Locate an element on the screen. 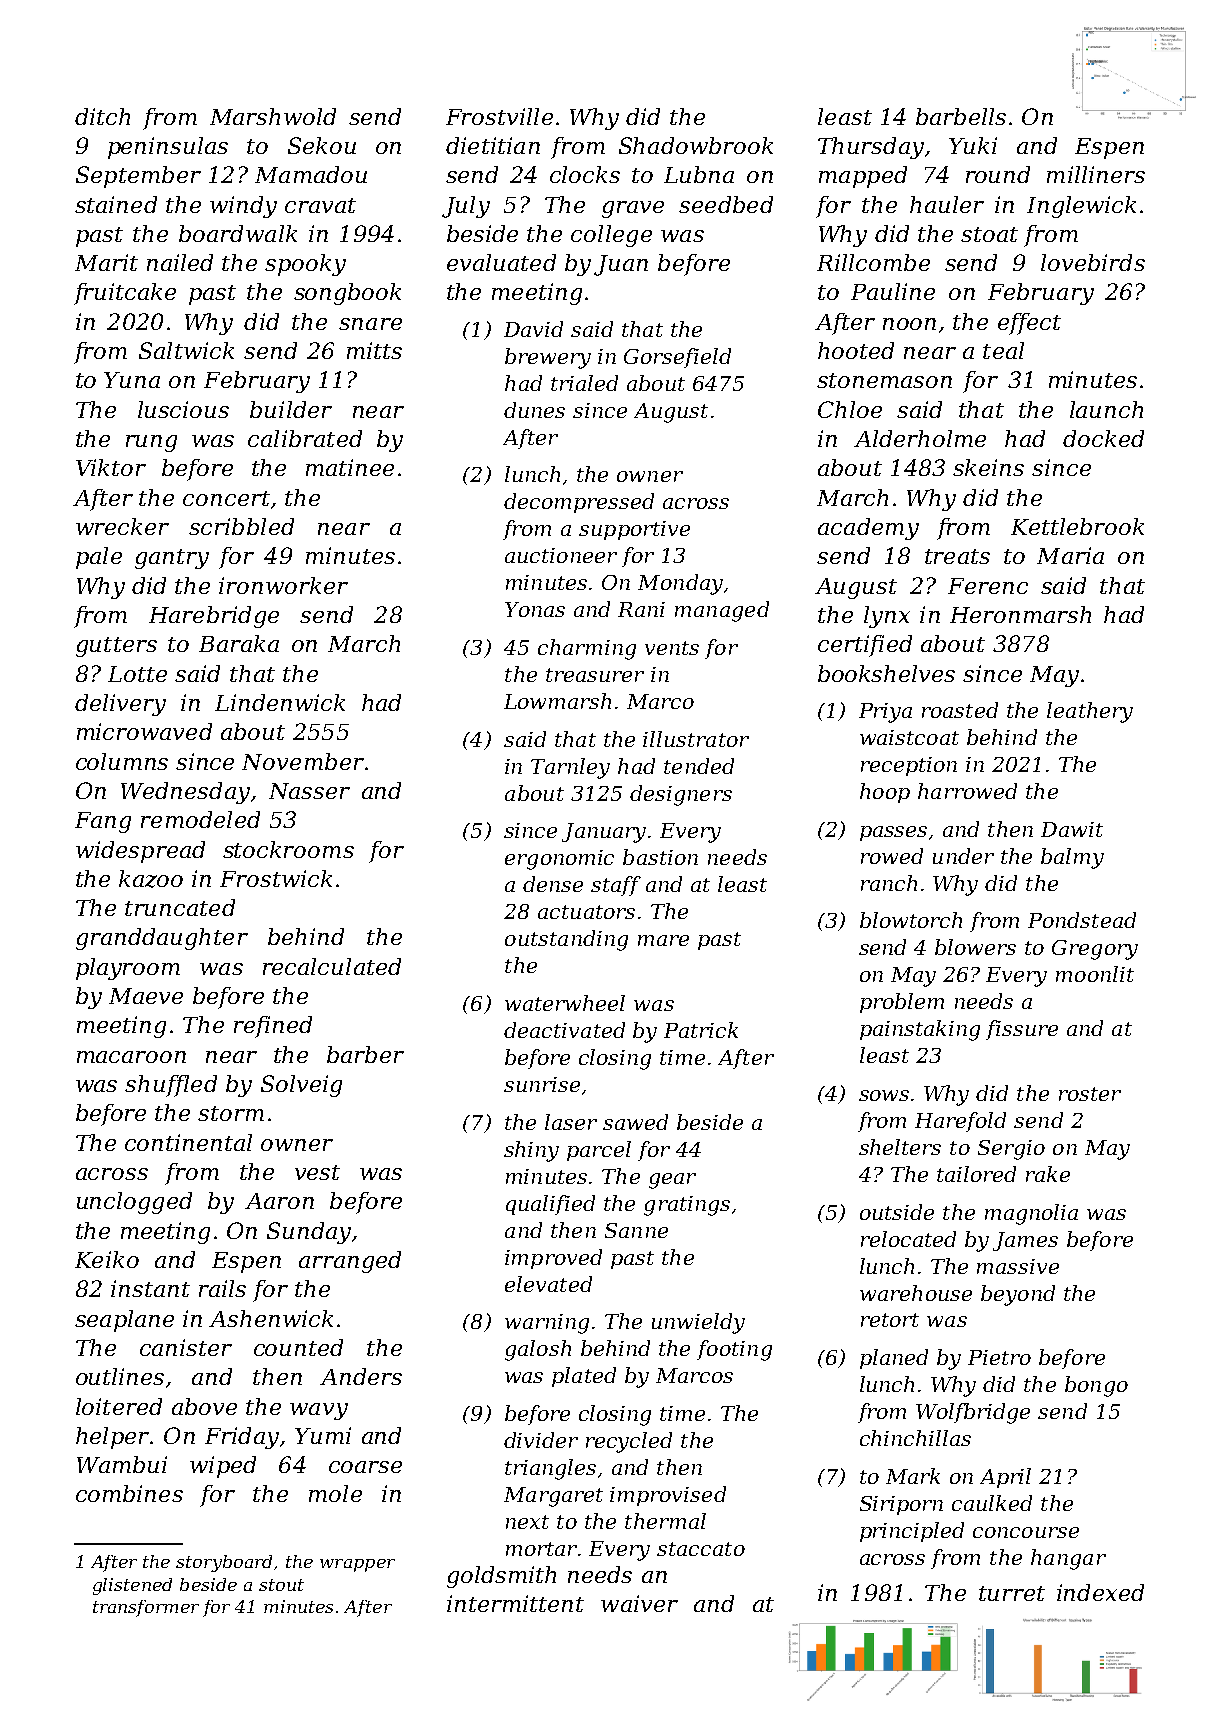 The image size is (1220, 1726). noon is located at coordinates (909, 324).
